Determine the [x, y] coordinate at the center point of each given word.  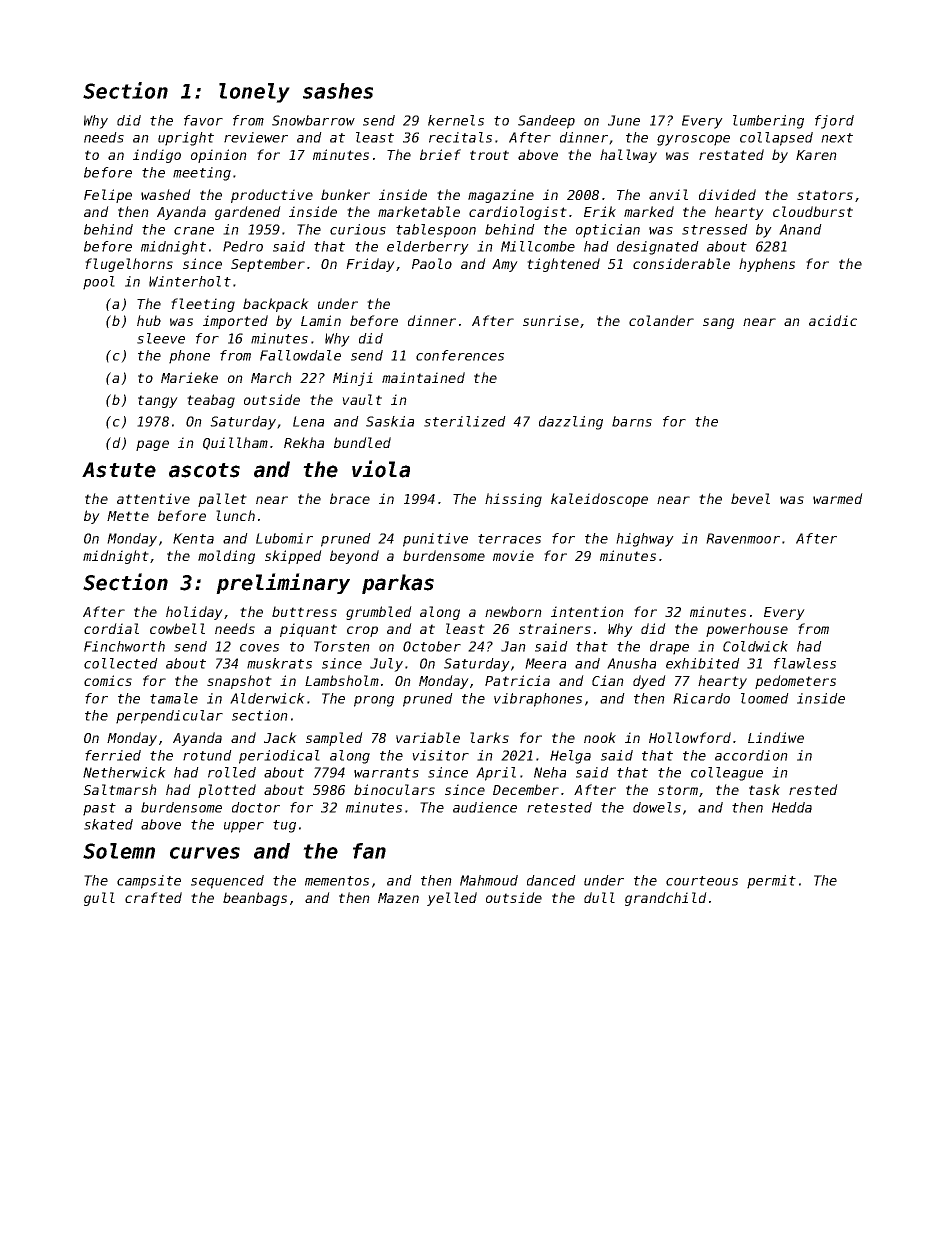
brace [350, 498]
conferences [460, 355]
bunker [345, 194]
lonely [254, 93]
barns [632, 421]
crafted [153, 897]
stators [825, 195]
